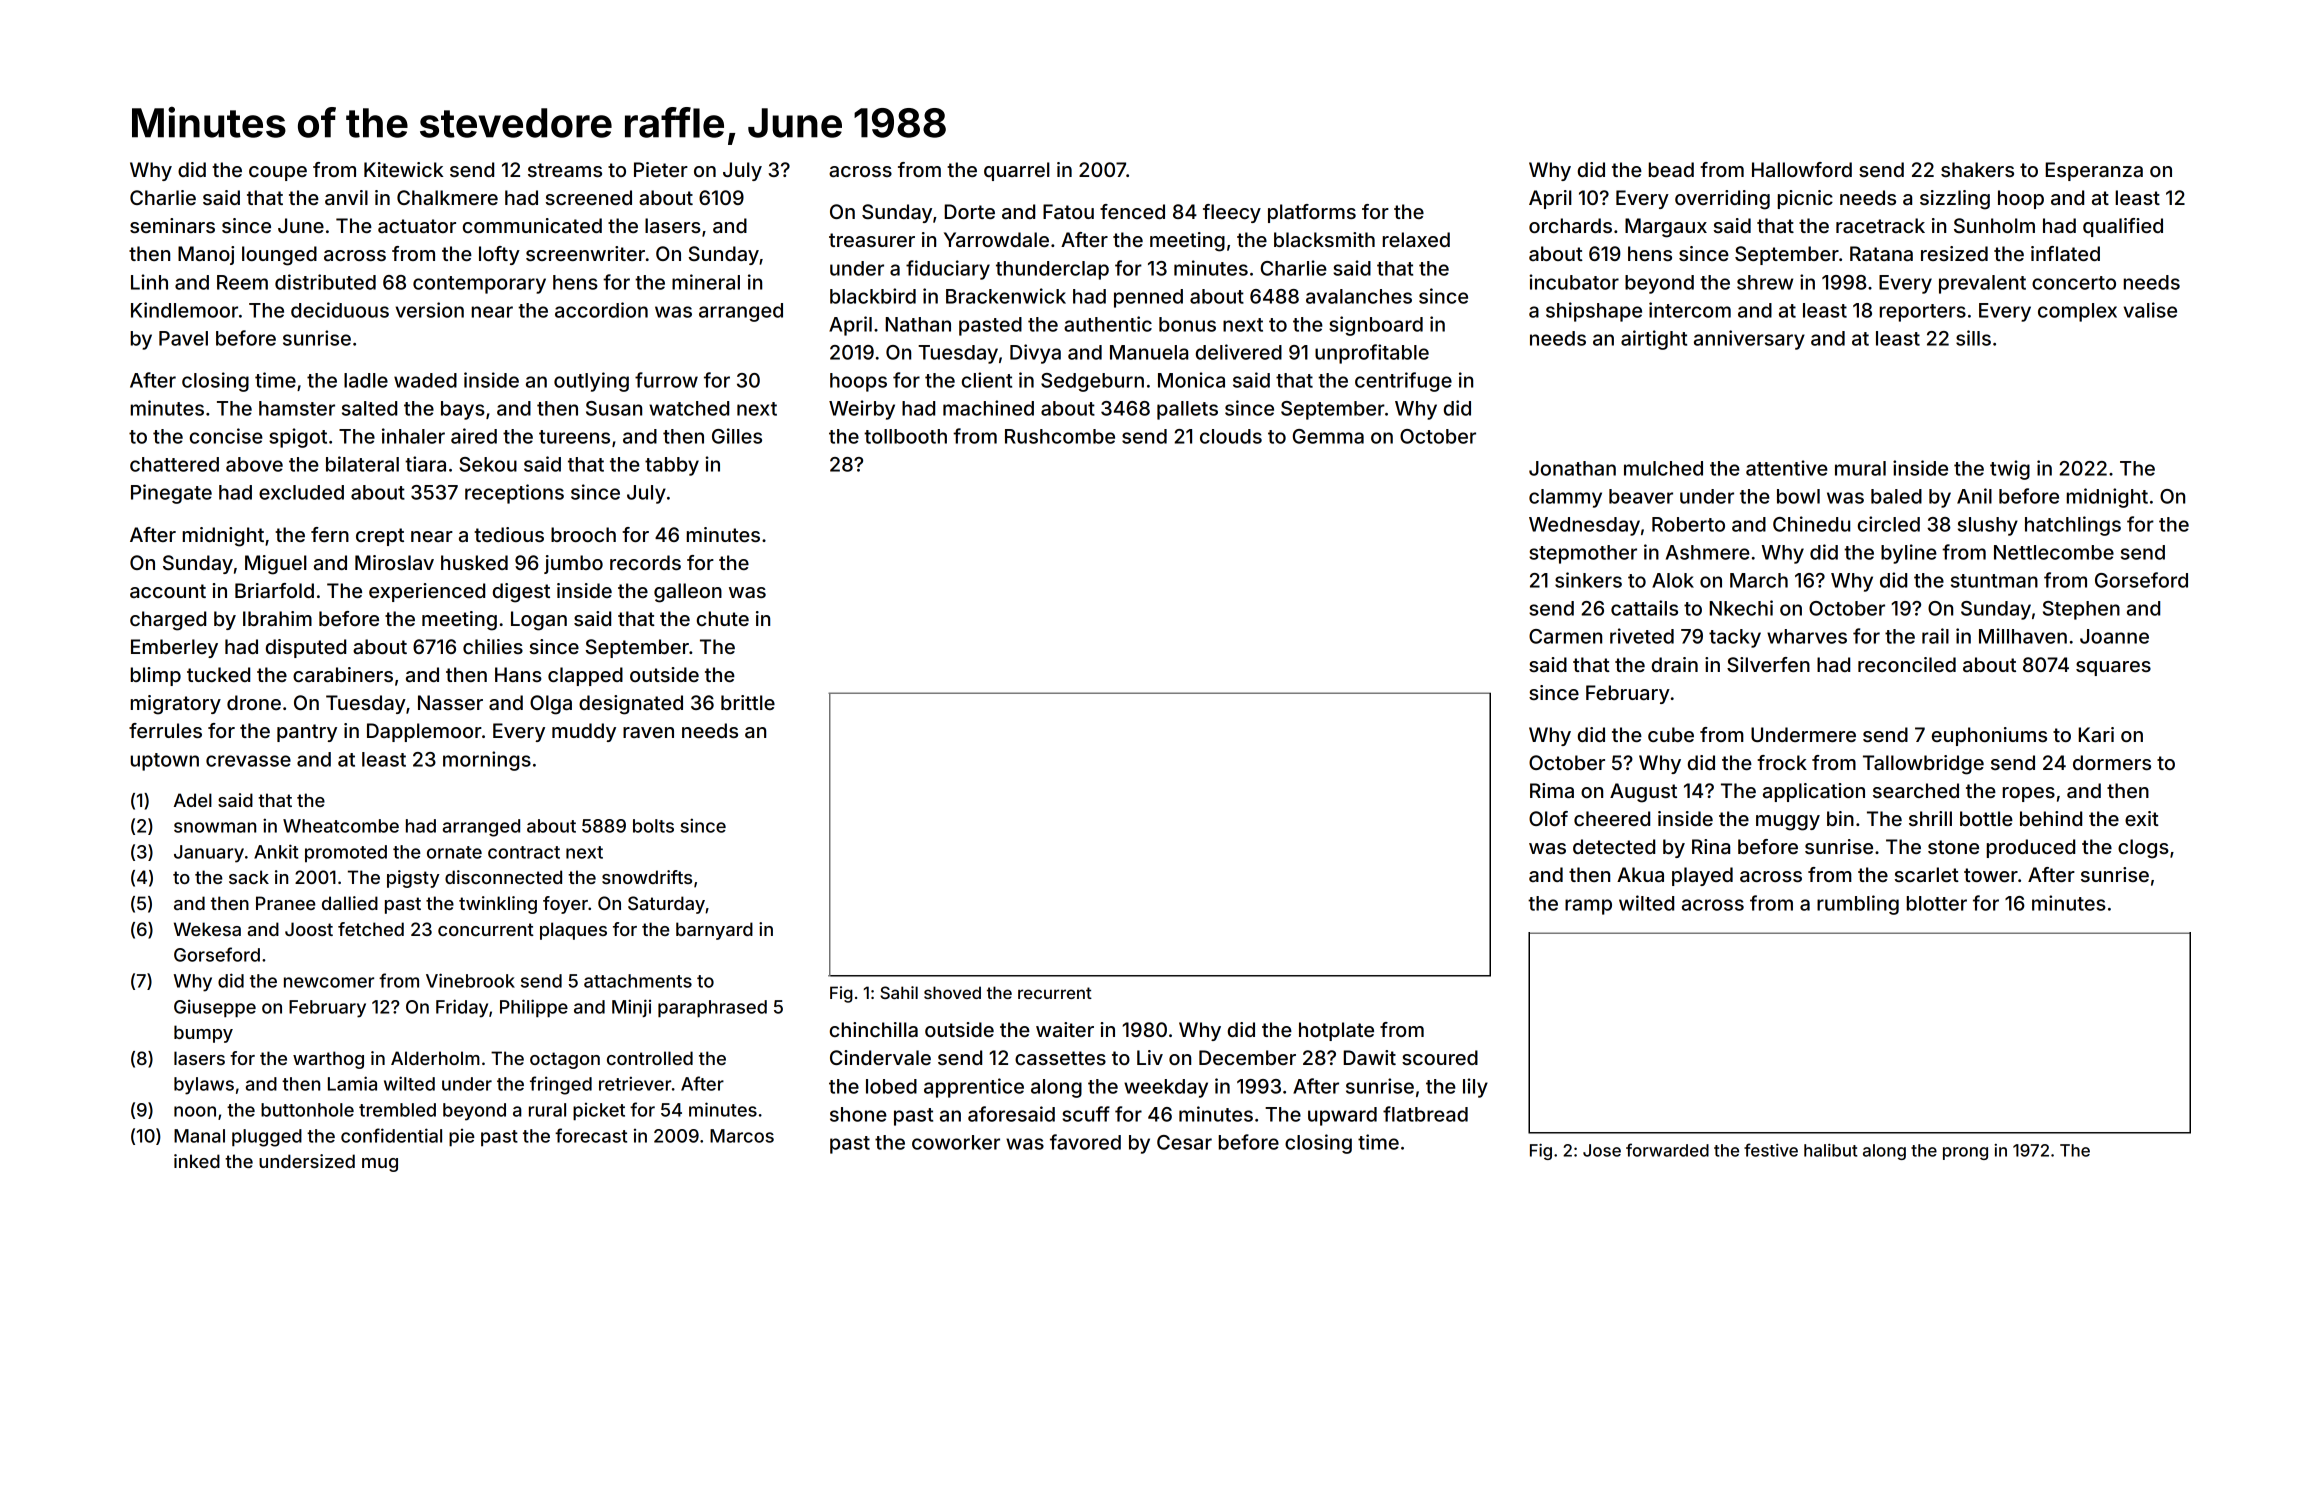 This document has width=2320, height=1501. I want to click on octagon, so click(565, 1060).
